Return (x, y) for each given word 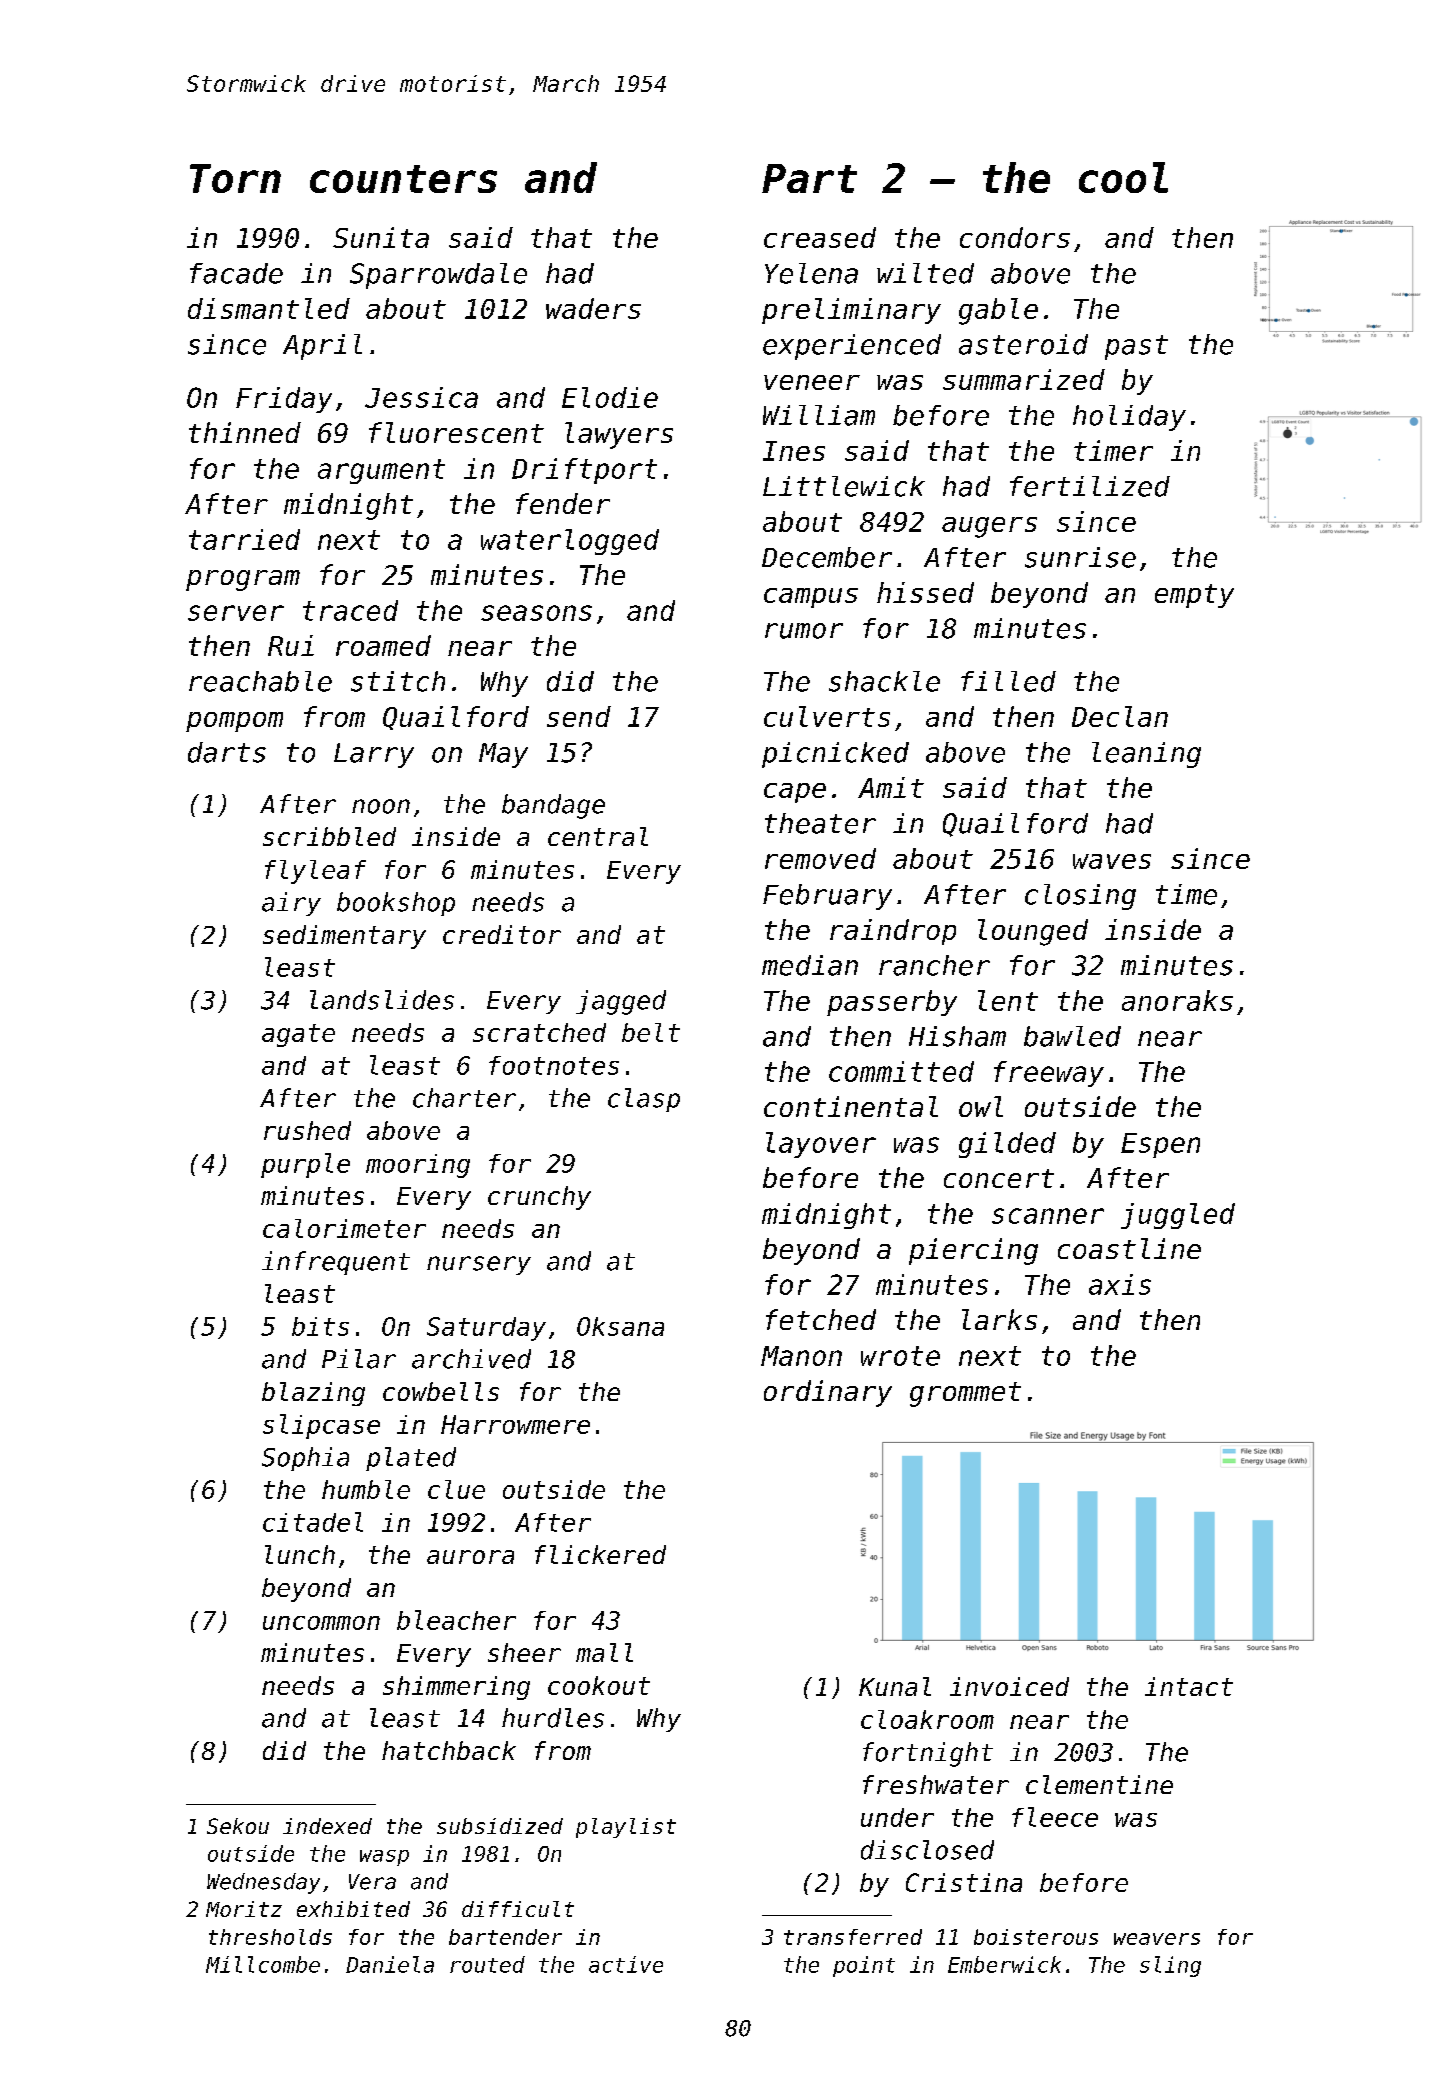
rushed (307, 1130)
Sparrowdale (438, 276)
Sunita (381, 237)
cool (1123, 177)
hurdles (553, 1718)
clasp (644, 1100)
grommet (965, 1394)
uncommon (321, 1623)
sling (1170, 1966)
